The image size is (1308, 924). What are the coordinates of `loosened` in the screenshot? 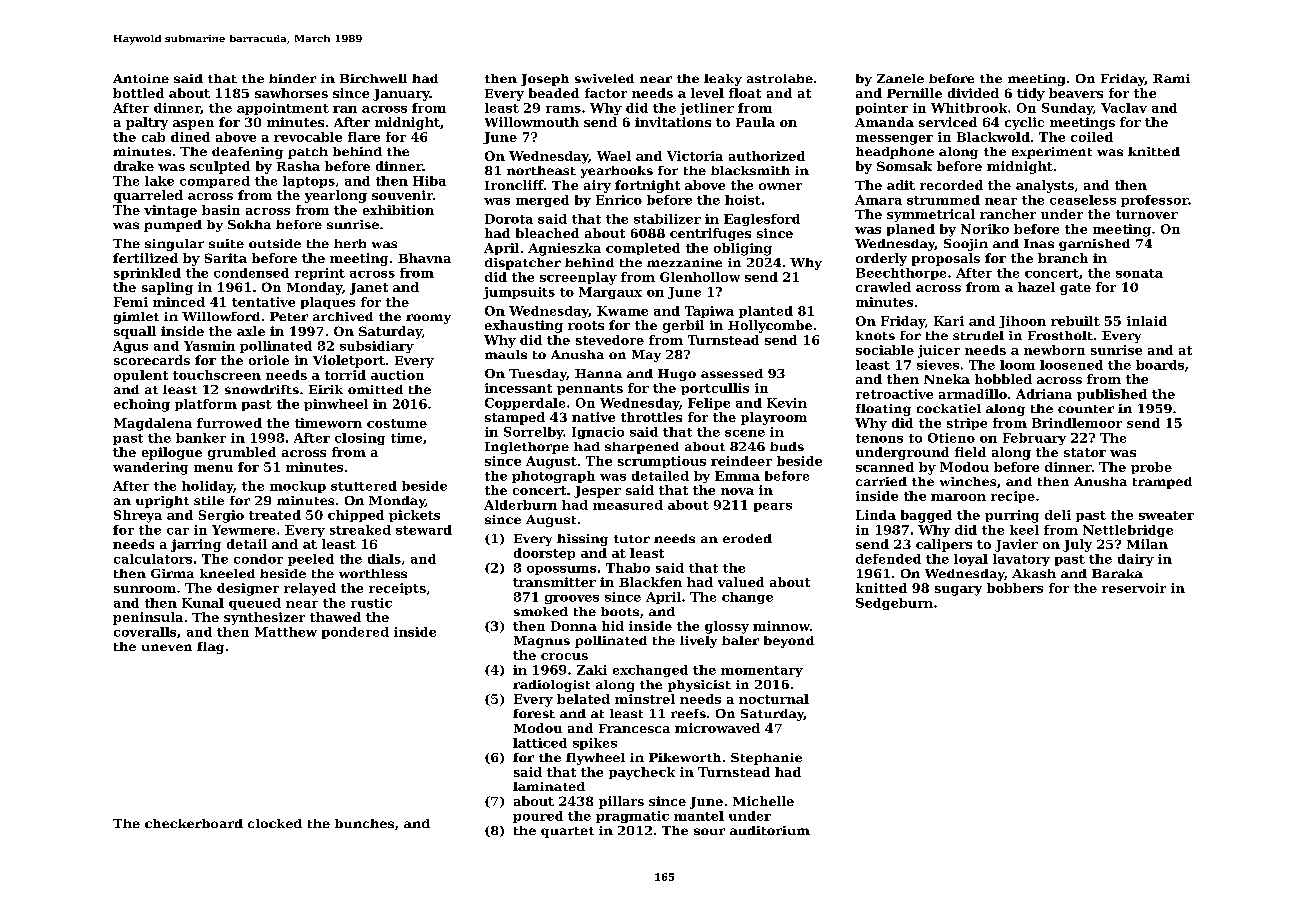 It's located at (1071, 365).
